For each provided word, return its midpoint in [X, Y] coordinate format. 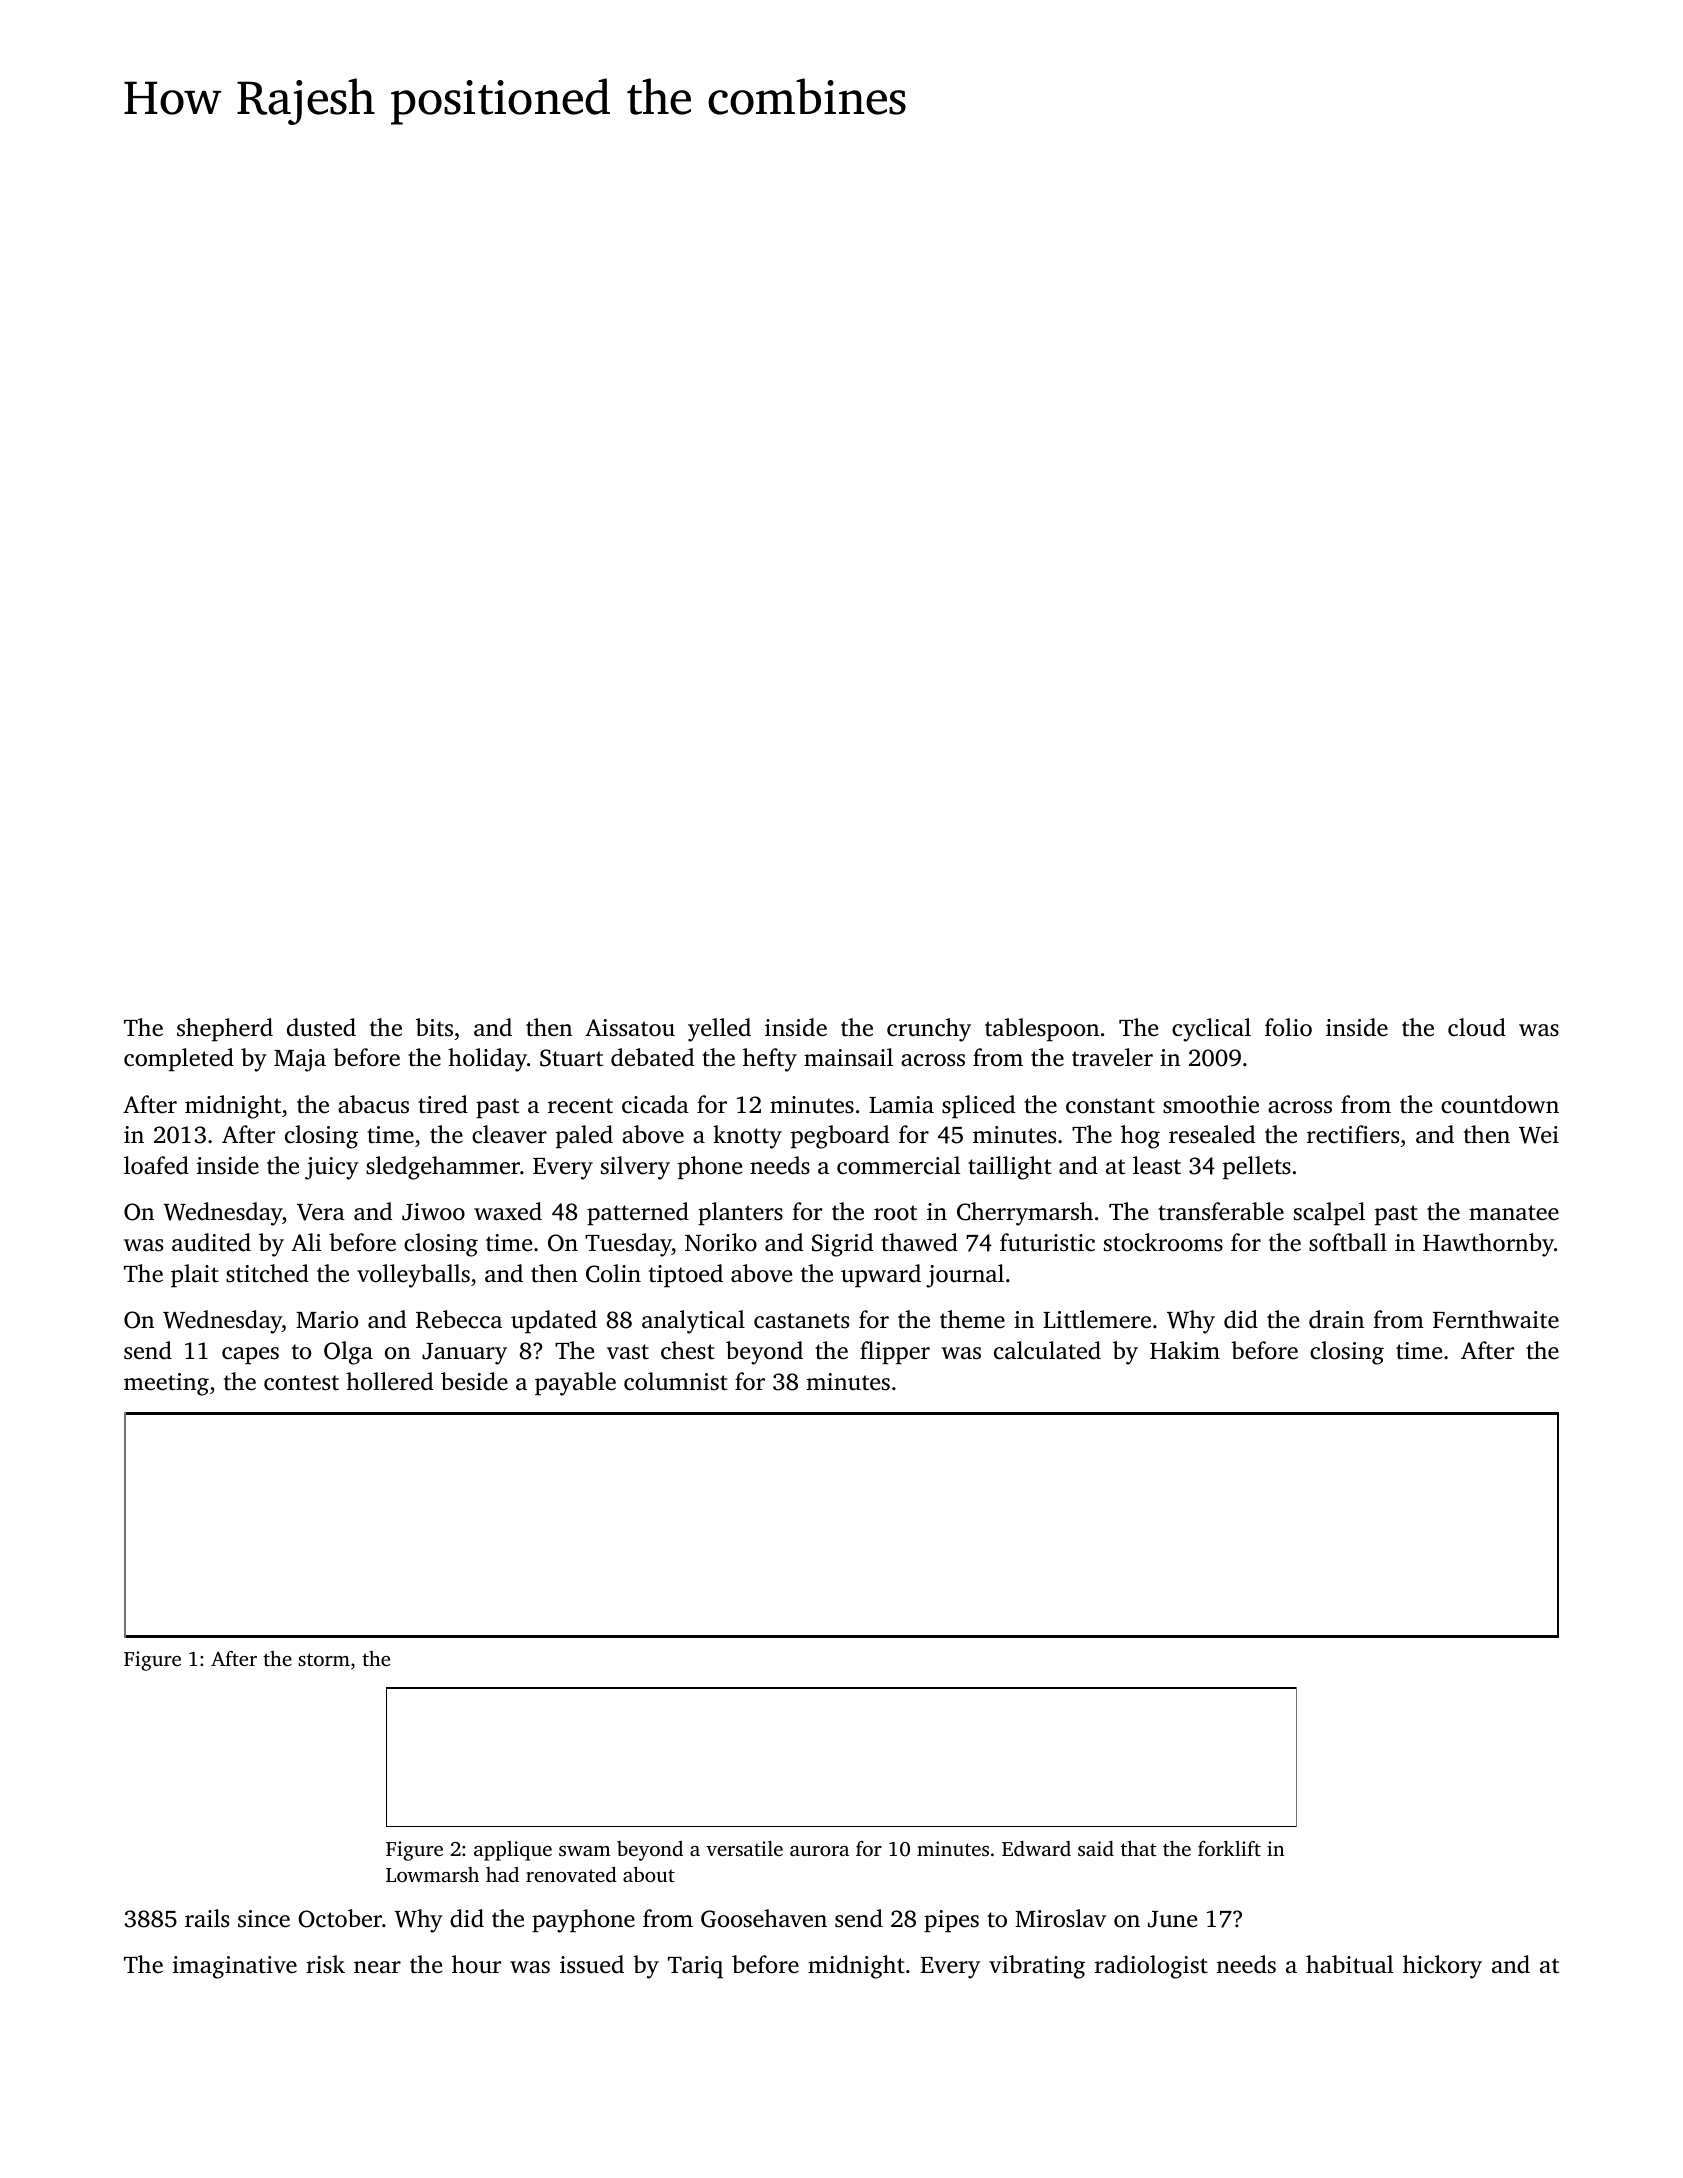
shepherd [225, 1030]
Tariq [695, 1967]
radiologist [1151, 1967]
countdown [1500, 1104]
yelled [719, 1030]
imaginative [235, 1967]
